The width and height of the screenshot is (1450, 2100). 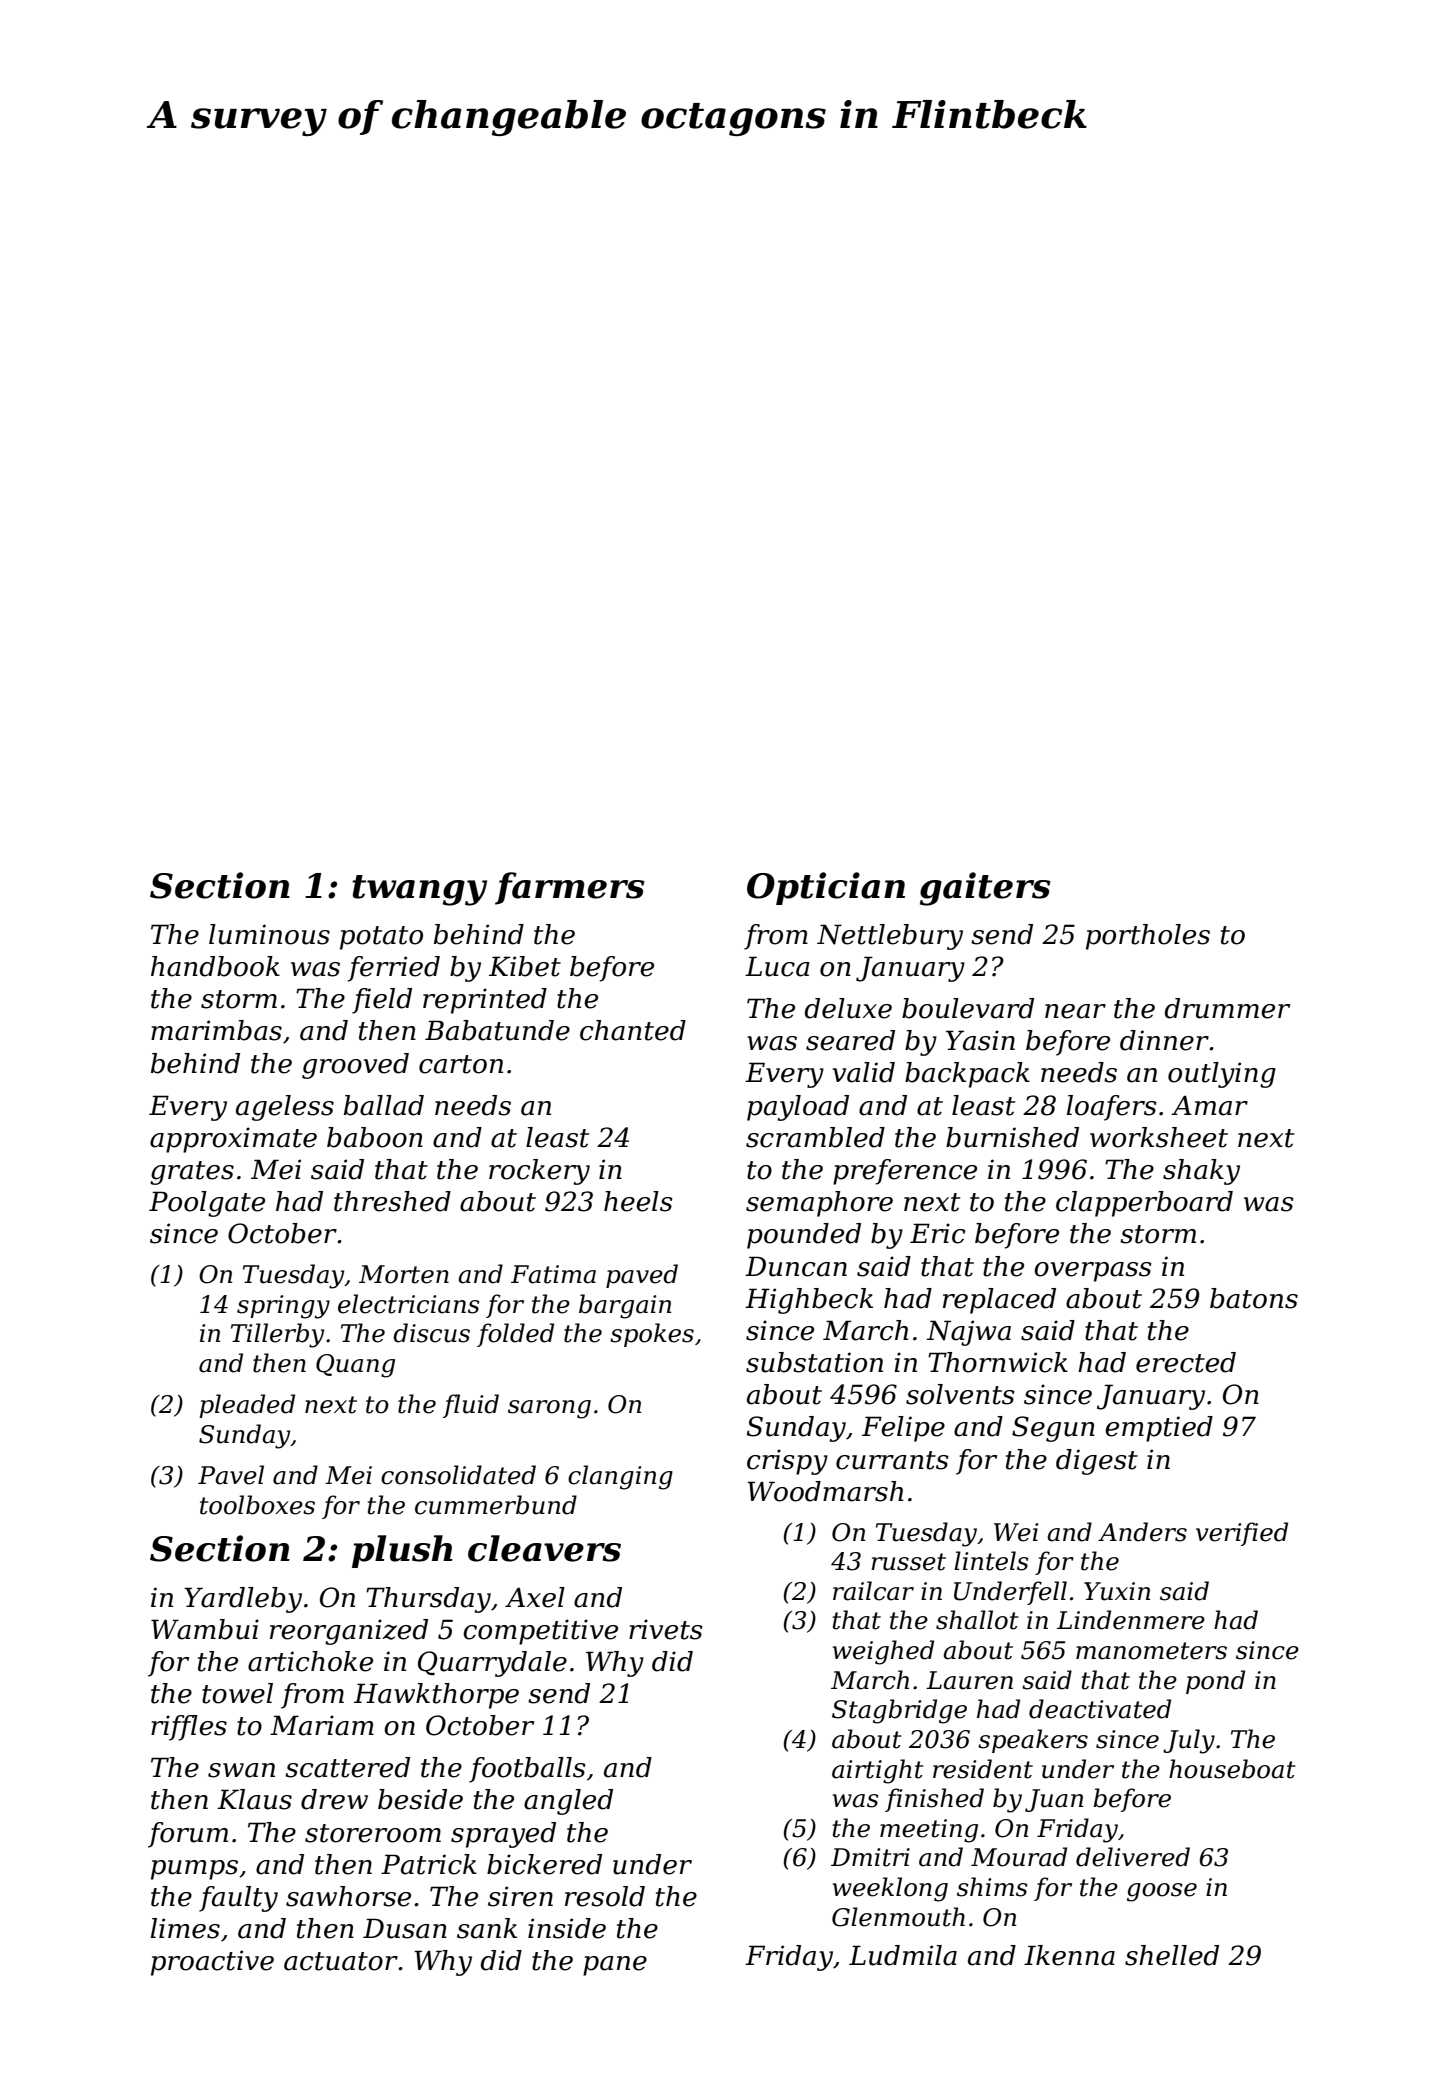 I want to click on erected, so click(x=1186, y=1362).
